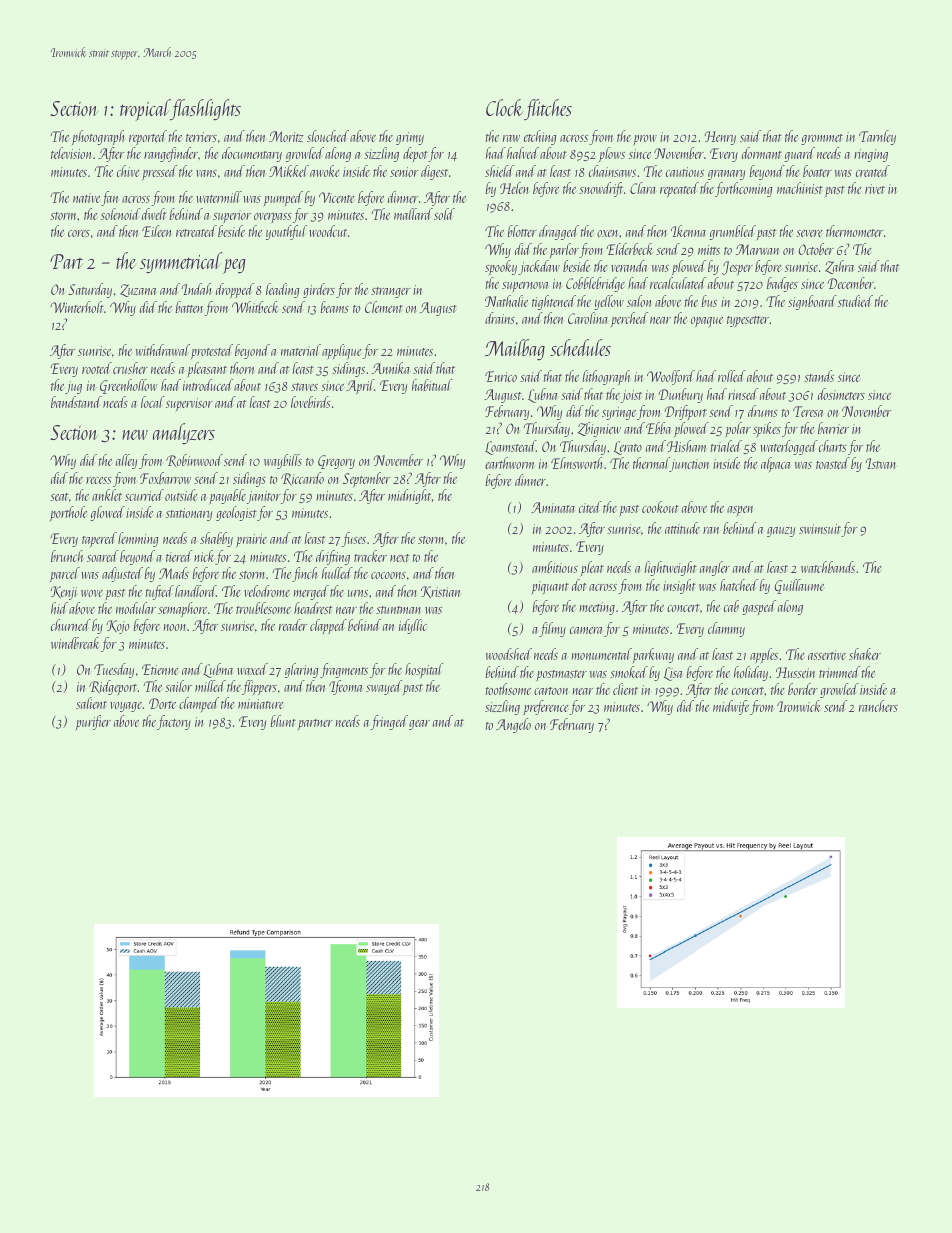 This screenshot has width=952, height=1233. What do you see at coordinates (283, 461) in the screenshot?
I see `waybills` at bounding box center [283, 461].
